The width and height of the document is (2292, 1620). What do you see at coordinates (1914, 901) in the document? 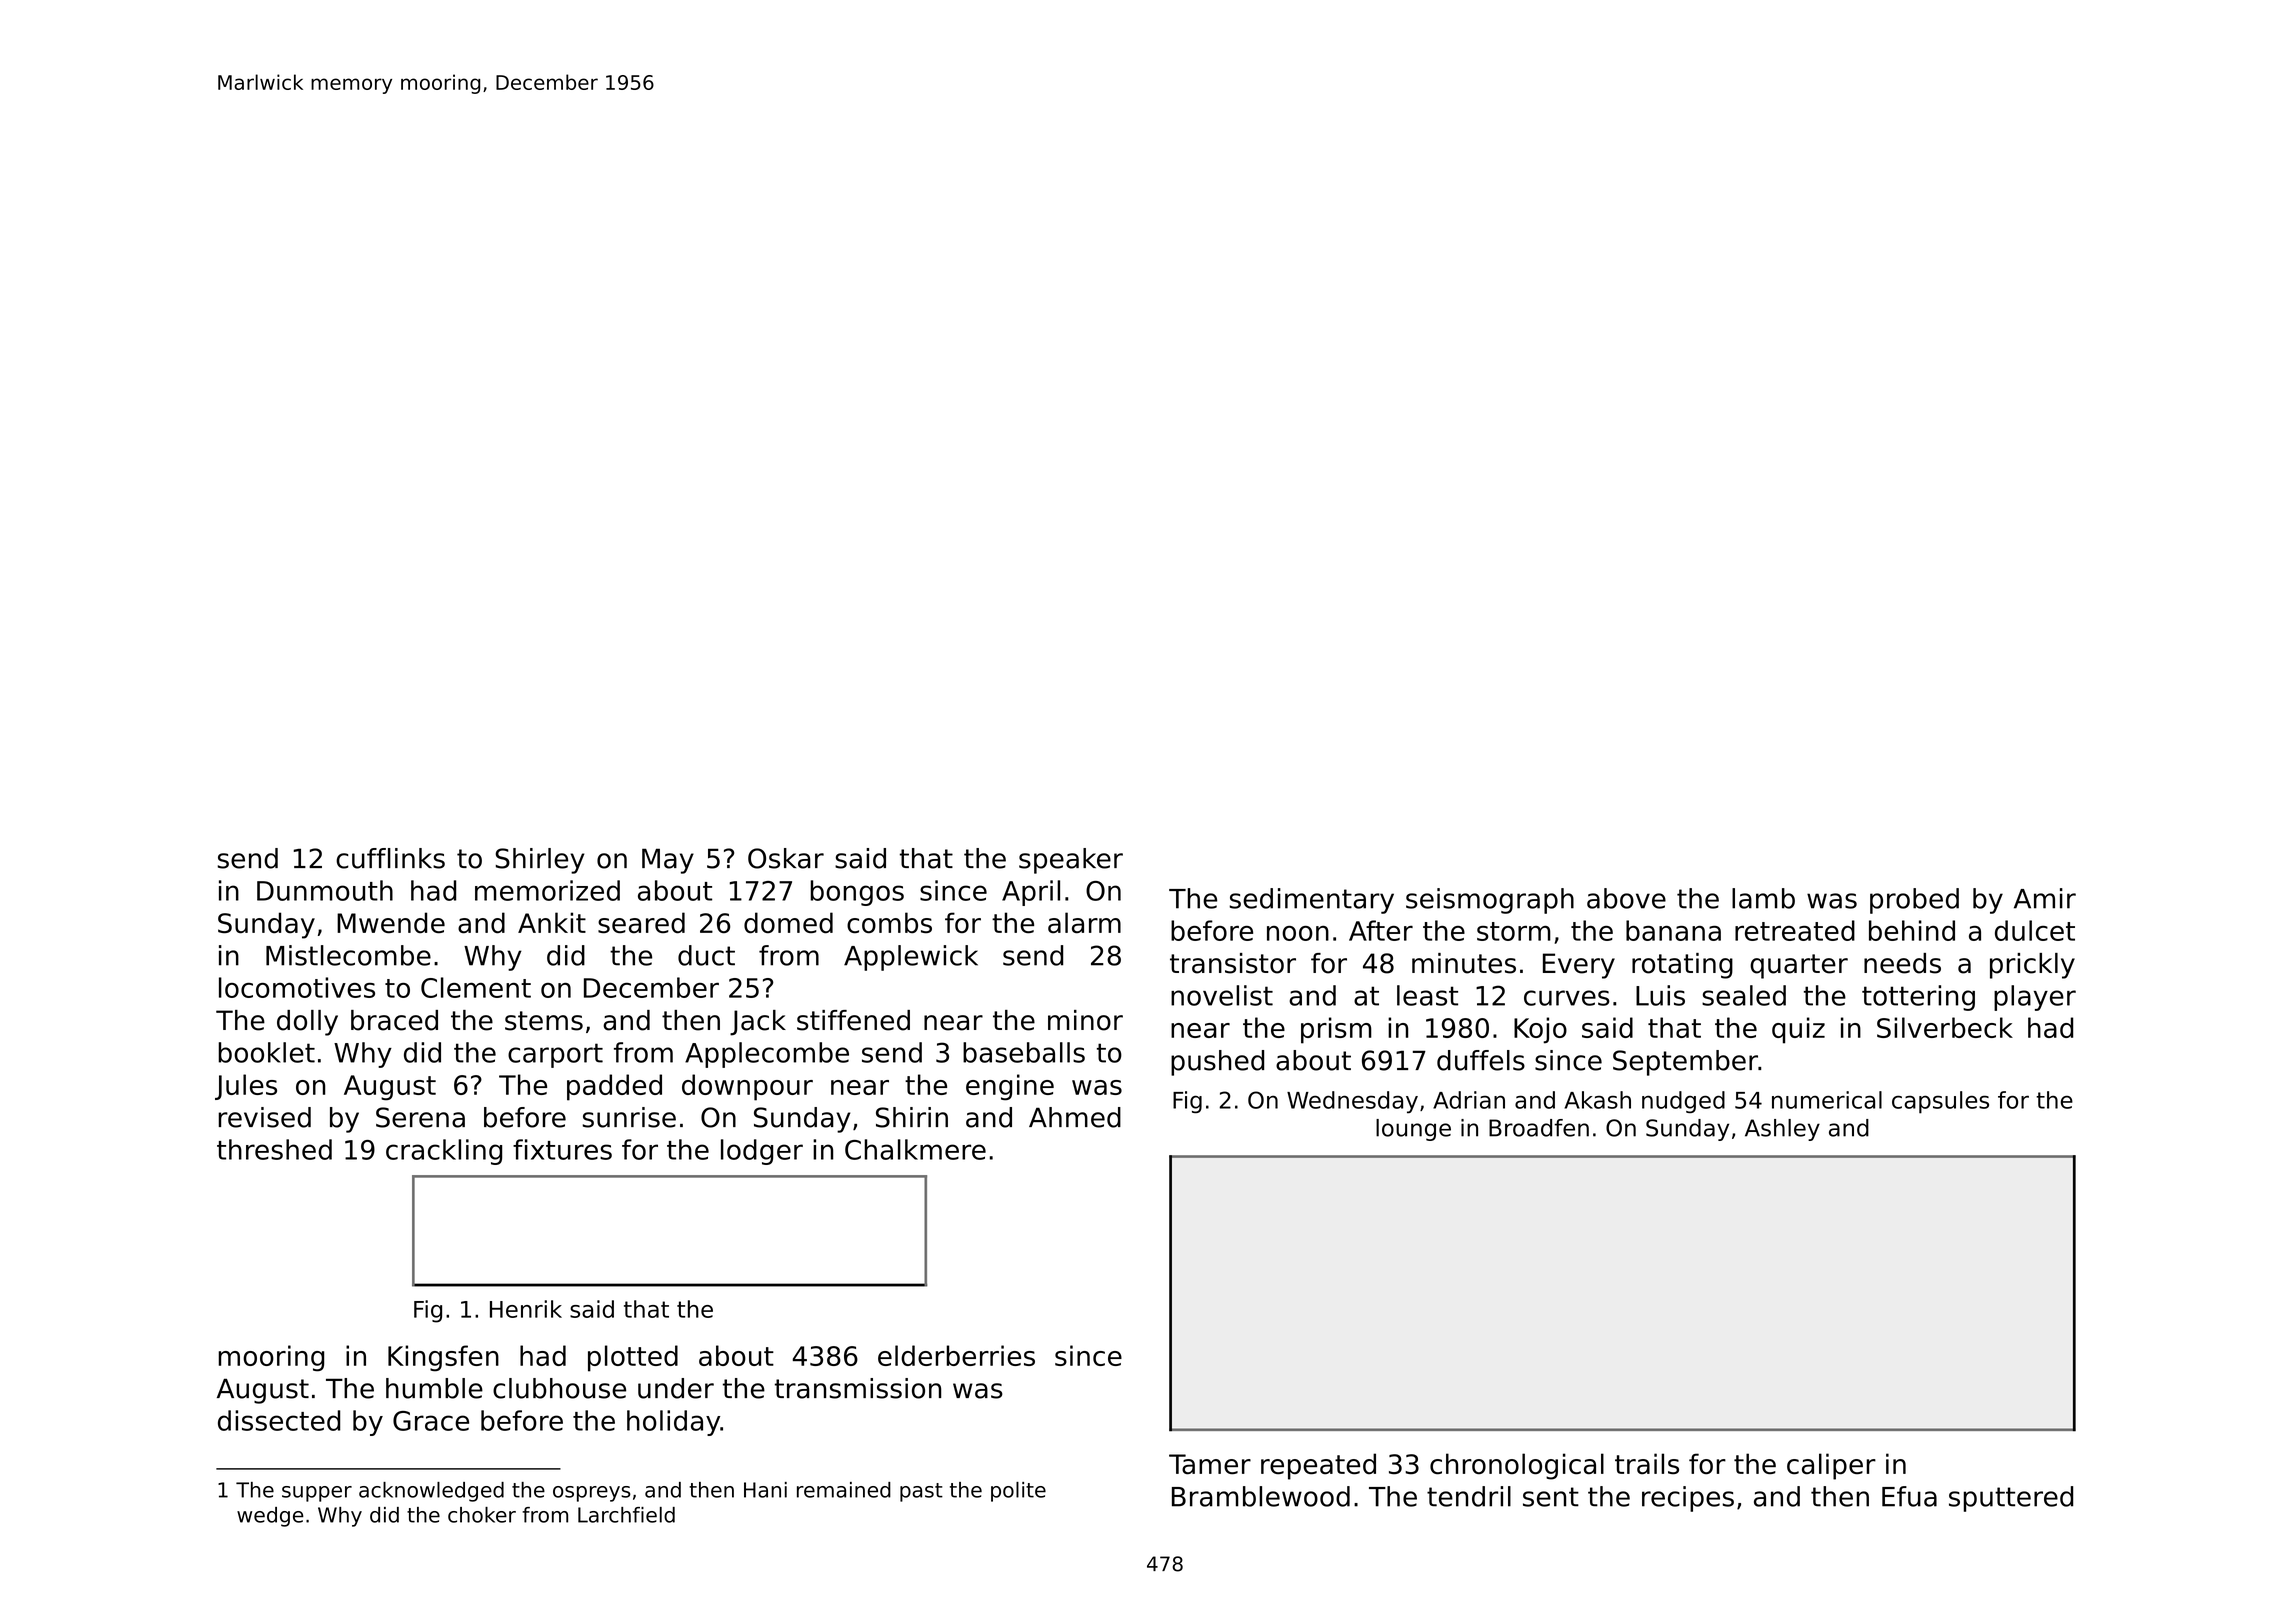
I see `probed` at bounding box center [1914, 901].
